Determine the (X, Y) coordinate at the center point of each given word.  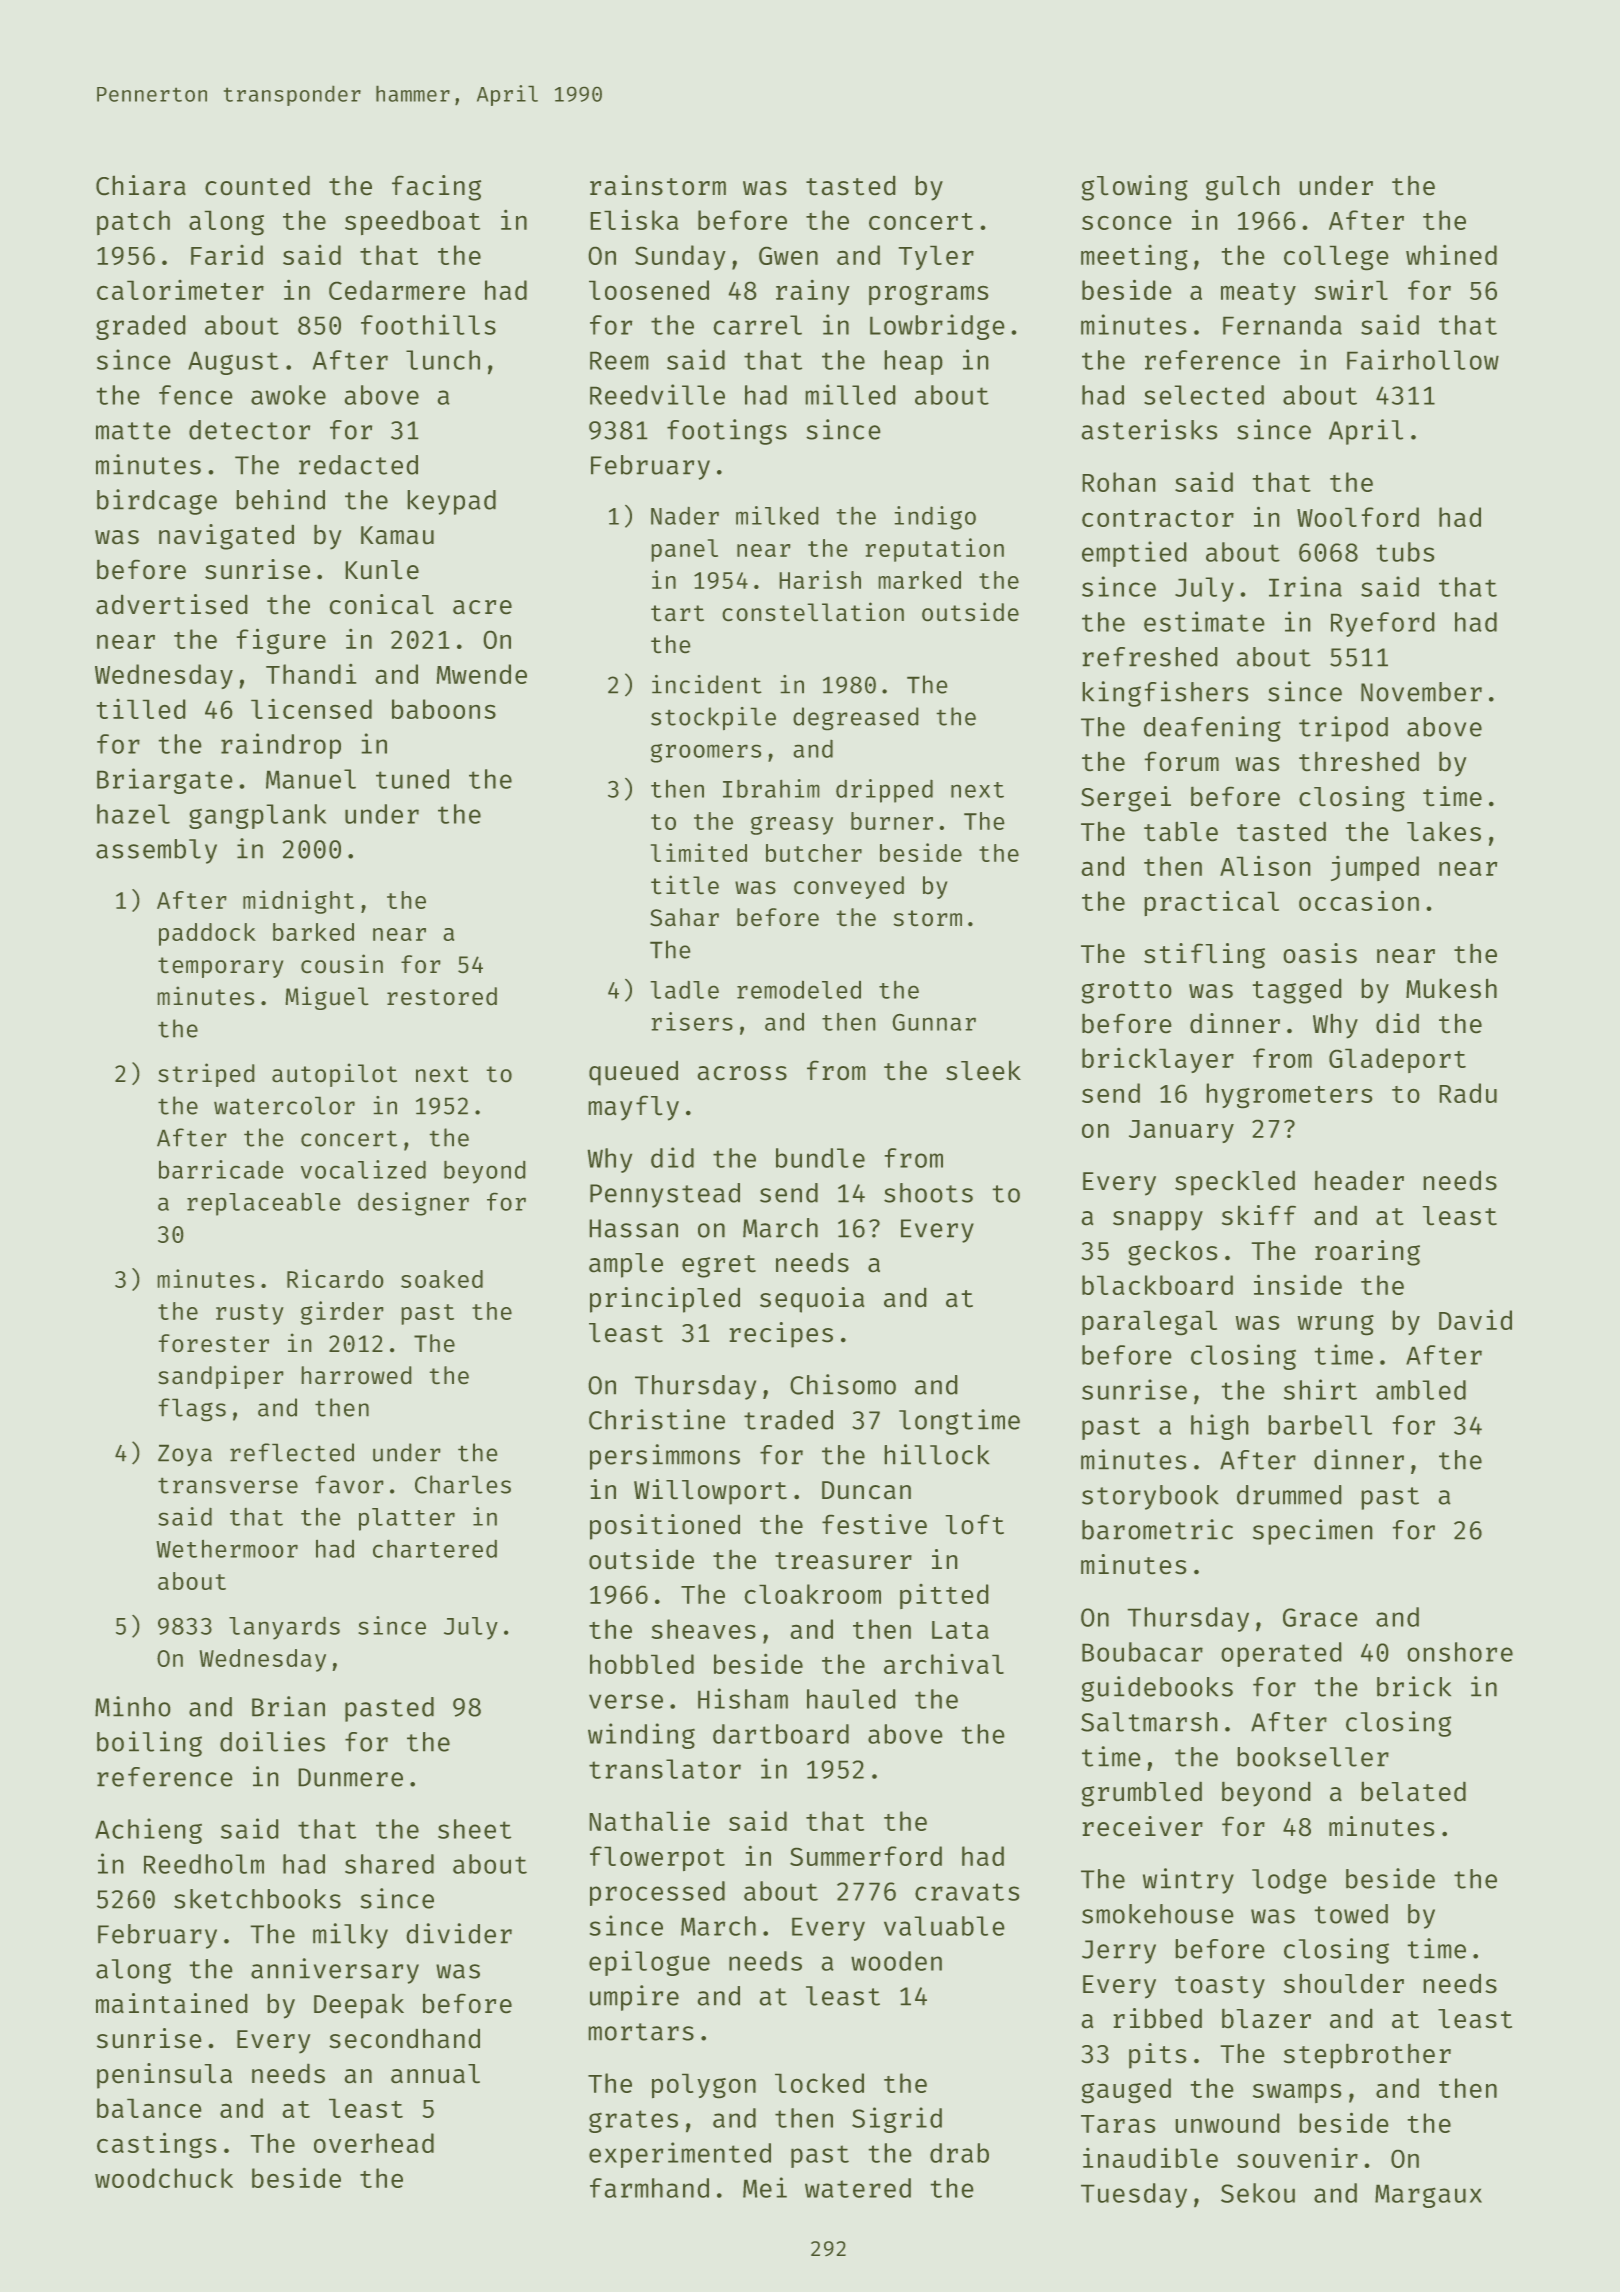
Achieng (148, 1831)
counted (257, 185)
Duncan (866, 1490)
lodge (1289, 1881)
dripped (884, 791)
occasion (1359, 900)
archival (944, 1664)
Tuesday (1134, 2195)
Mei (765, 2187)
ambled (1421, 1390)
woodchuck (164, 2178)
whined (1451, 254)
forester (213, 1343)
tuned (412, 779)
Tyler (936, 257)
